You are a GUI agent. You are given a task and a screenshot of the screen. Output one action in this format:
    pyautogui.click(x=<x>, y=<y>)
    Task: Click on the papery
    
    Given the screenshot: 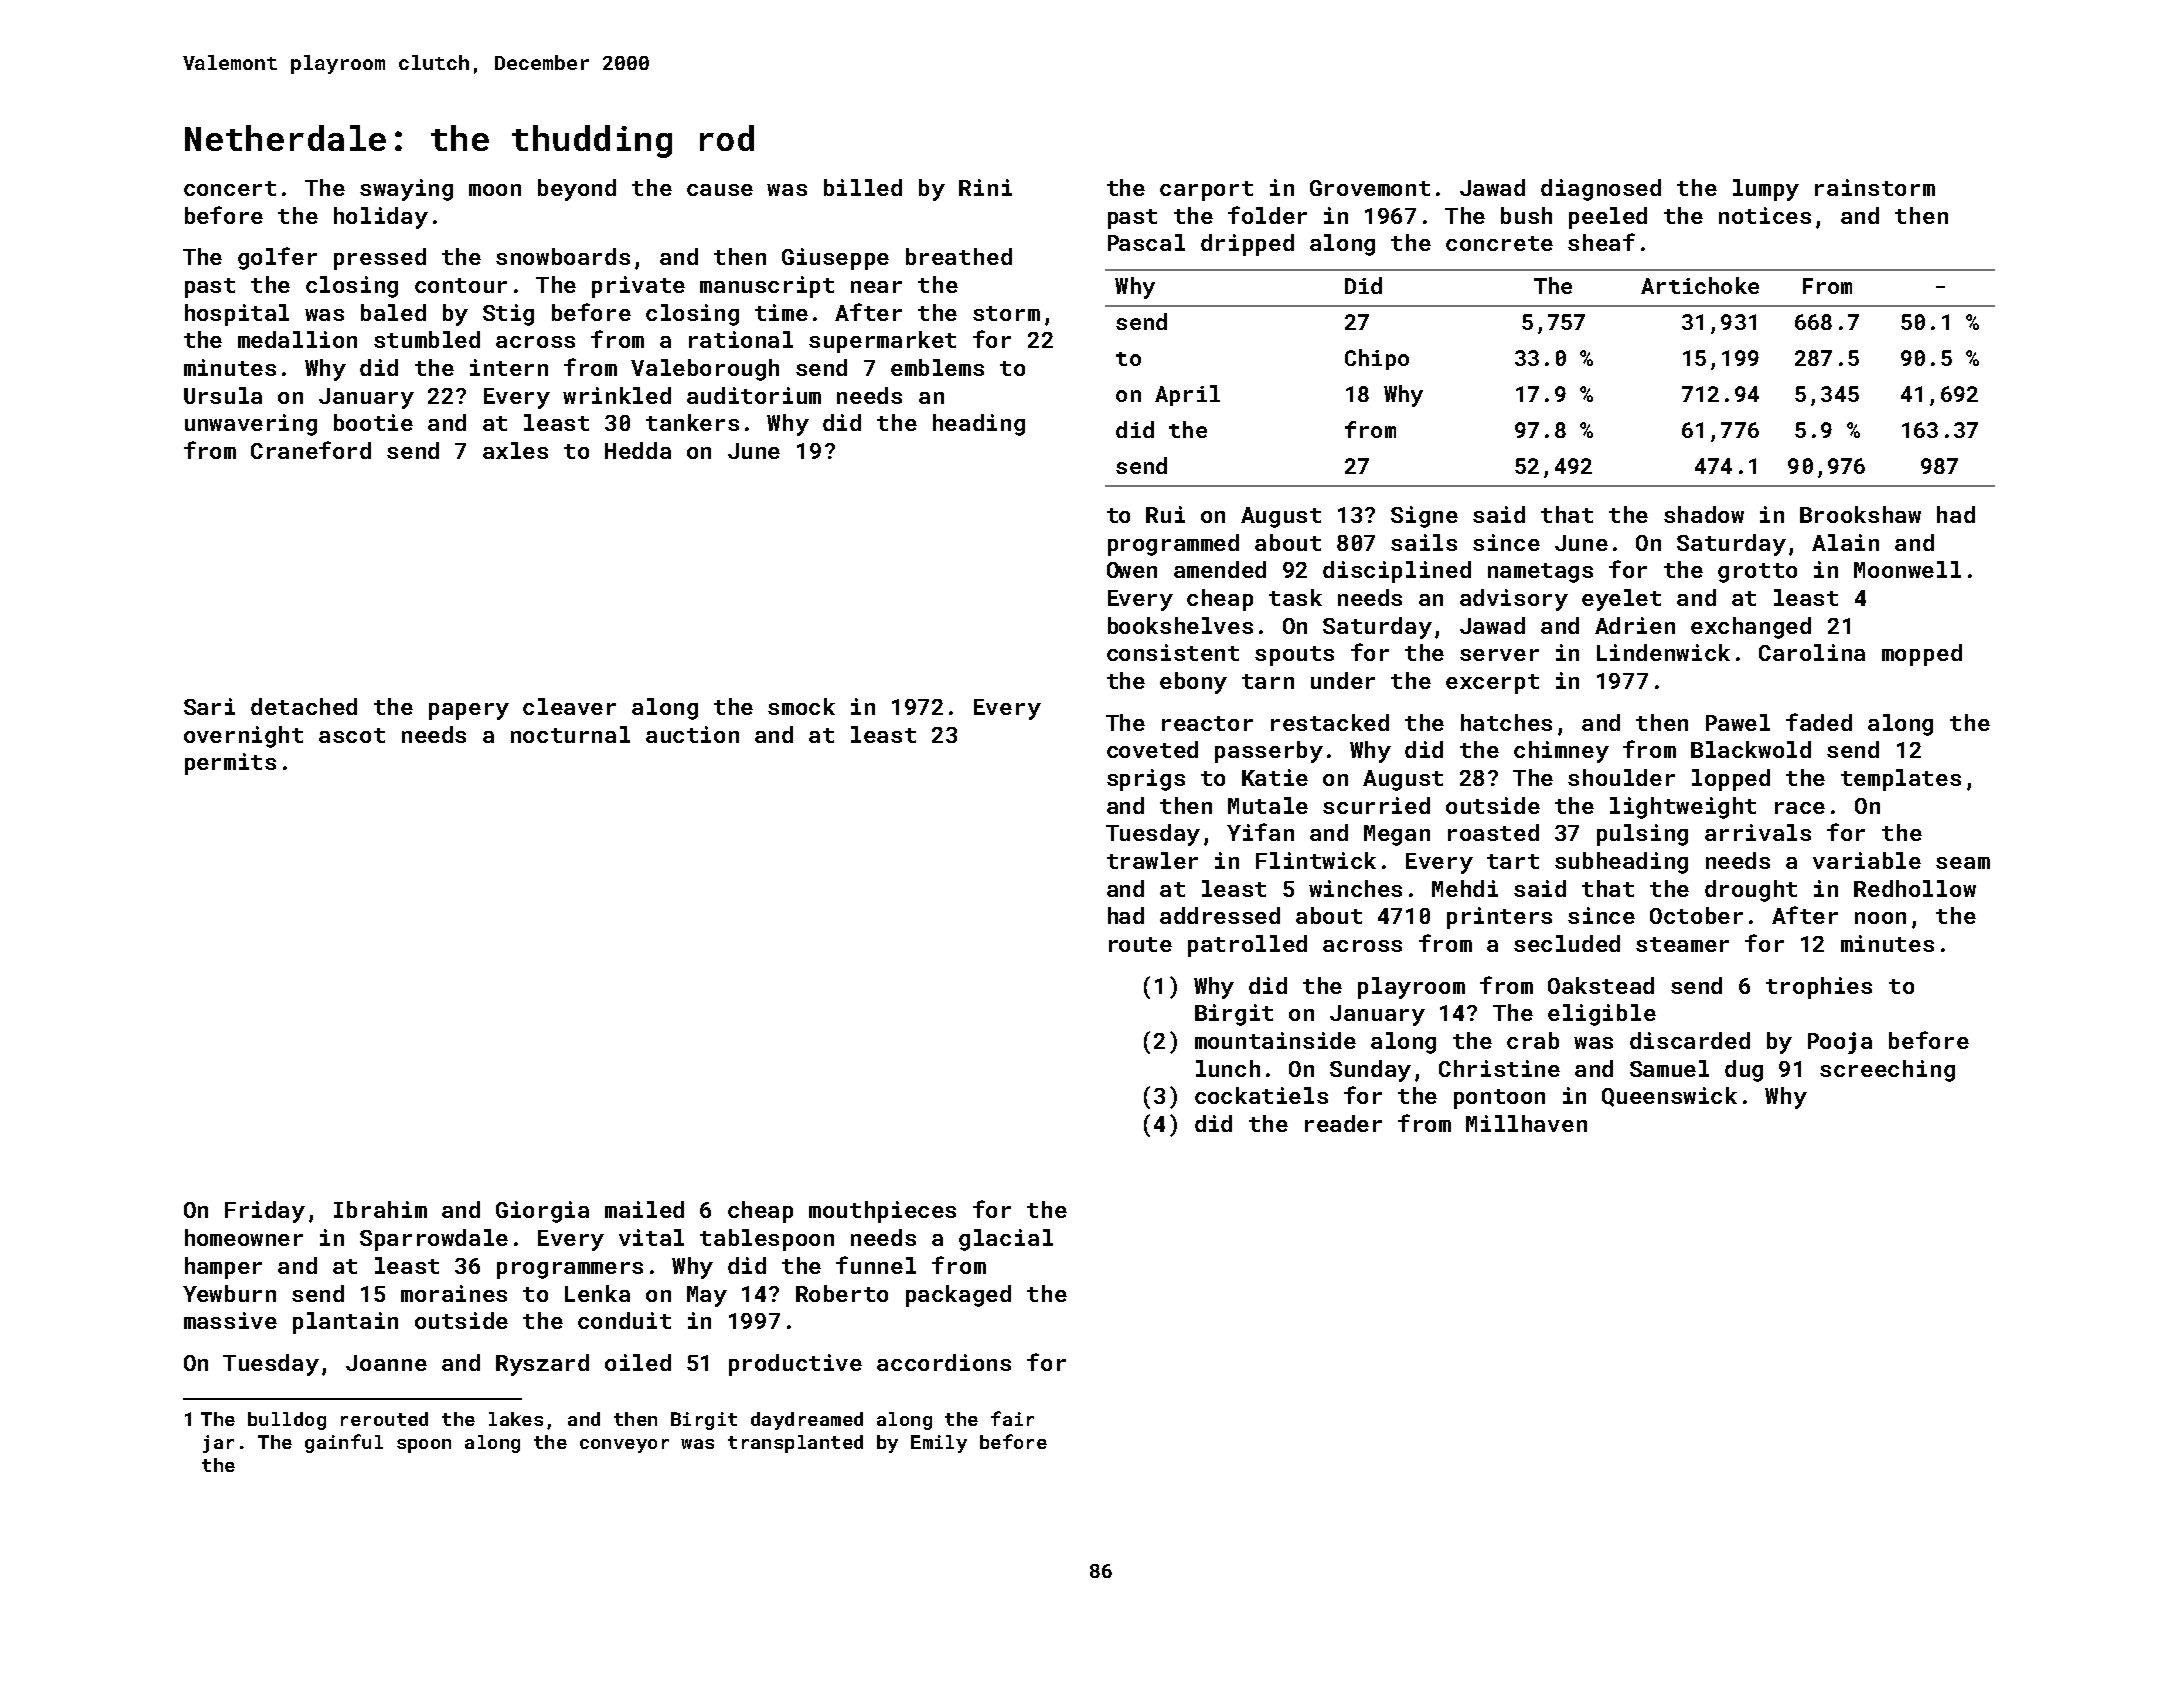 What is the action you would take?
    pyautogui.click(x=469, y=711)
